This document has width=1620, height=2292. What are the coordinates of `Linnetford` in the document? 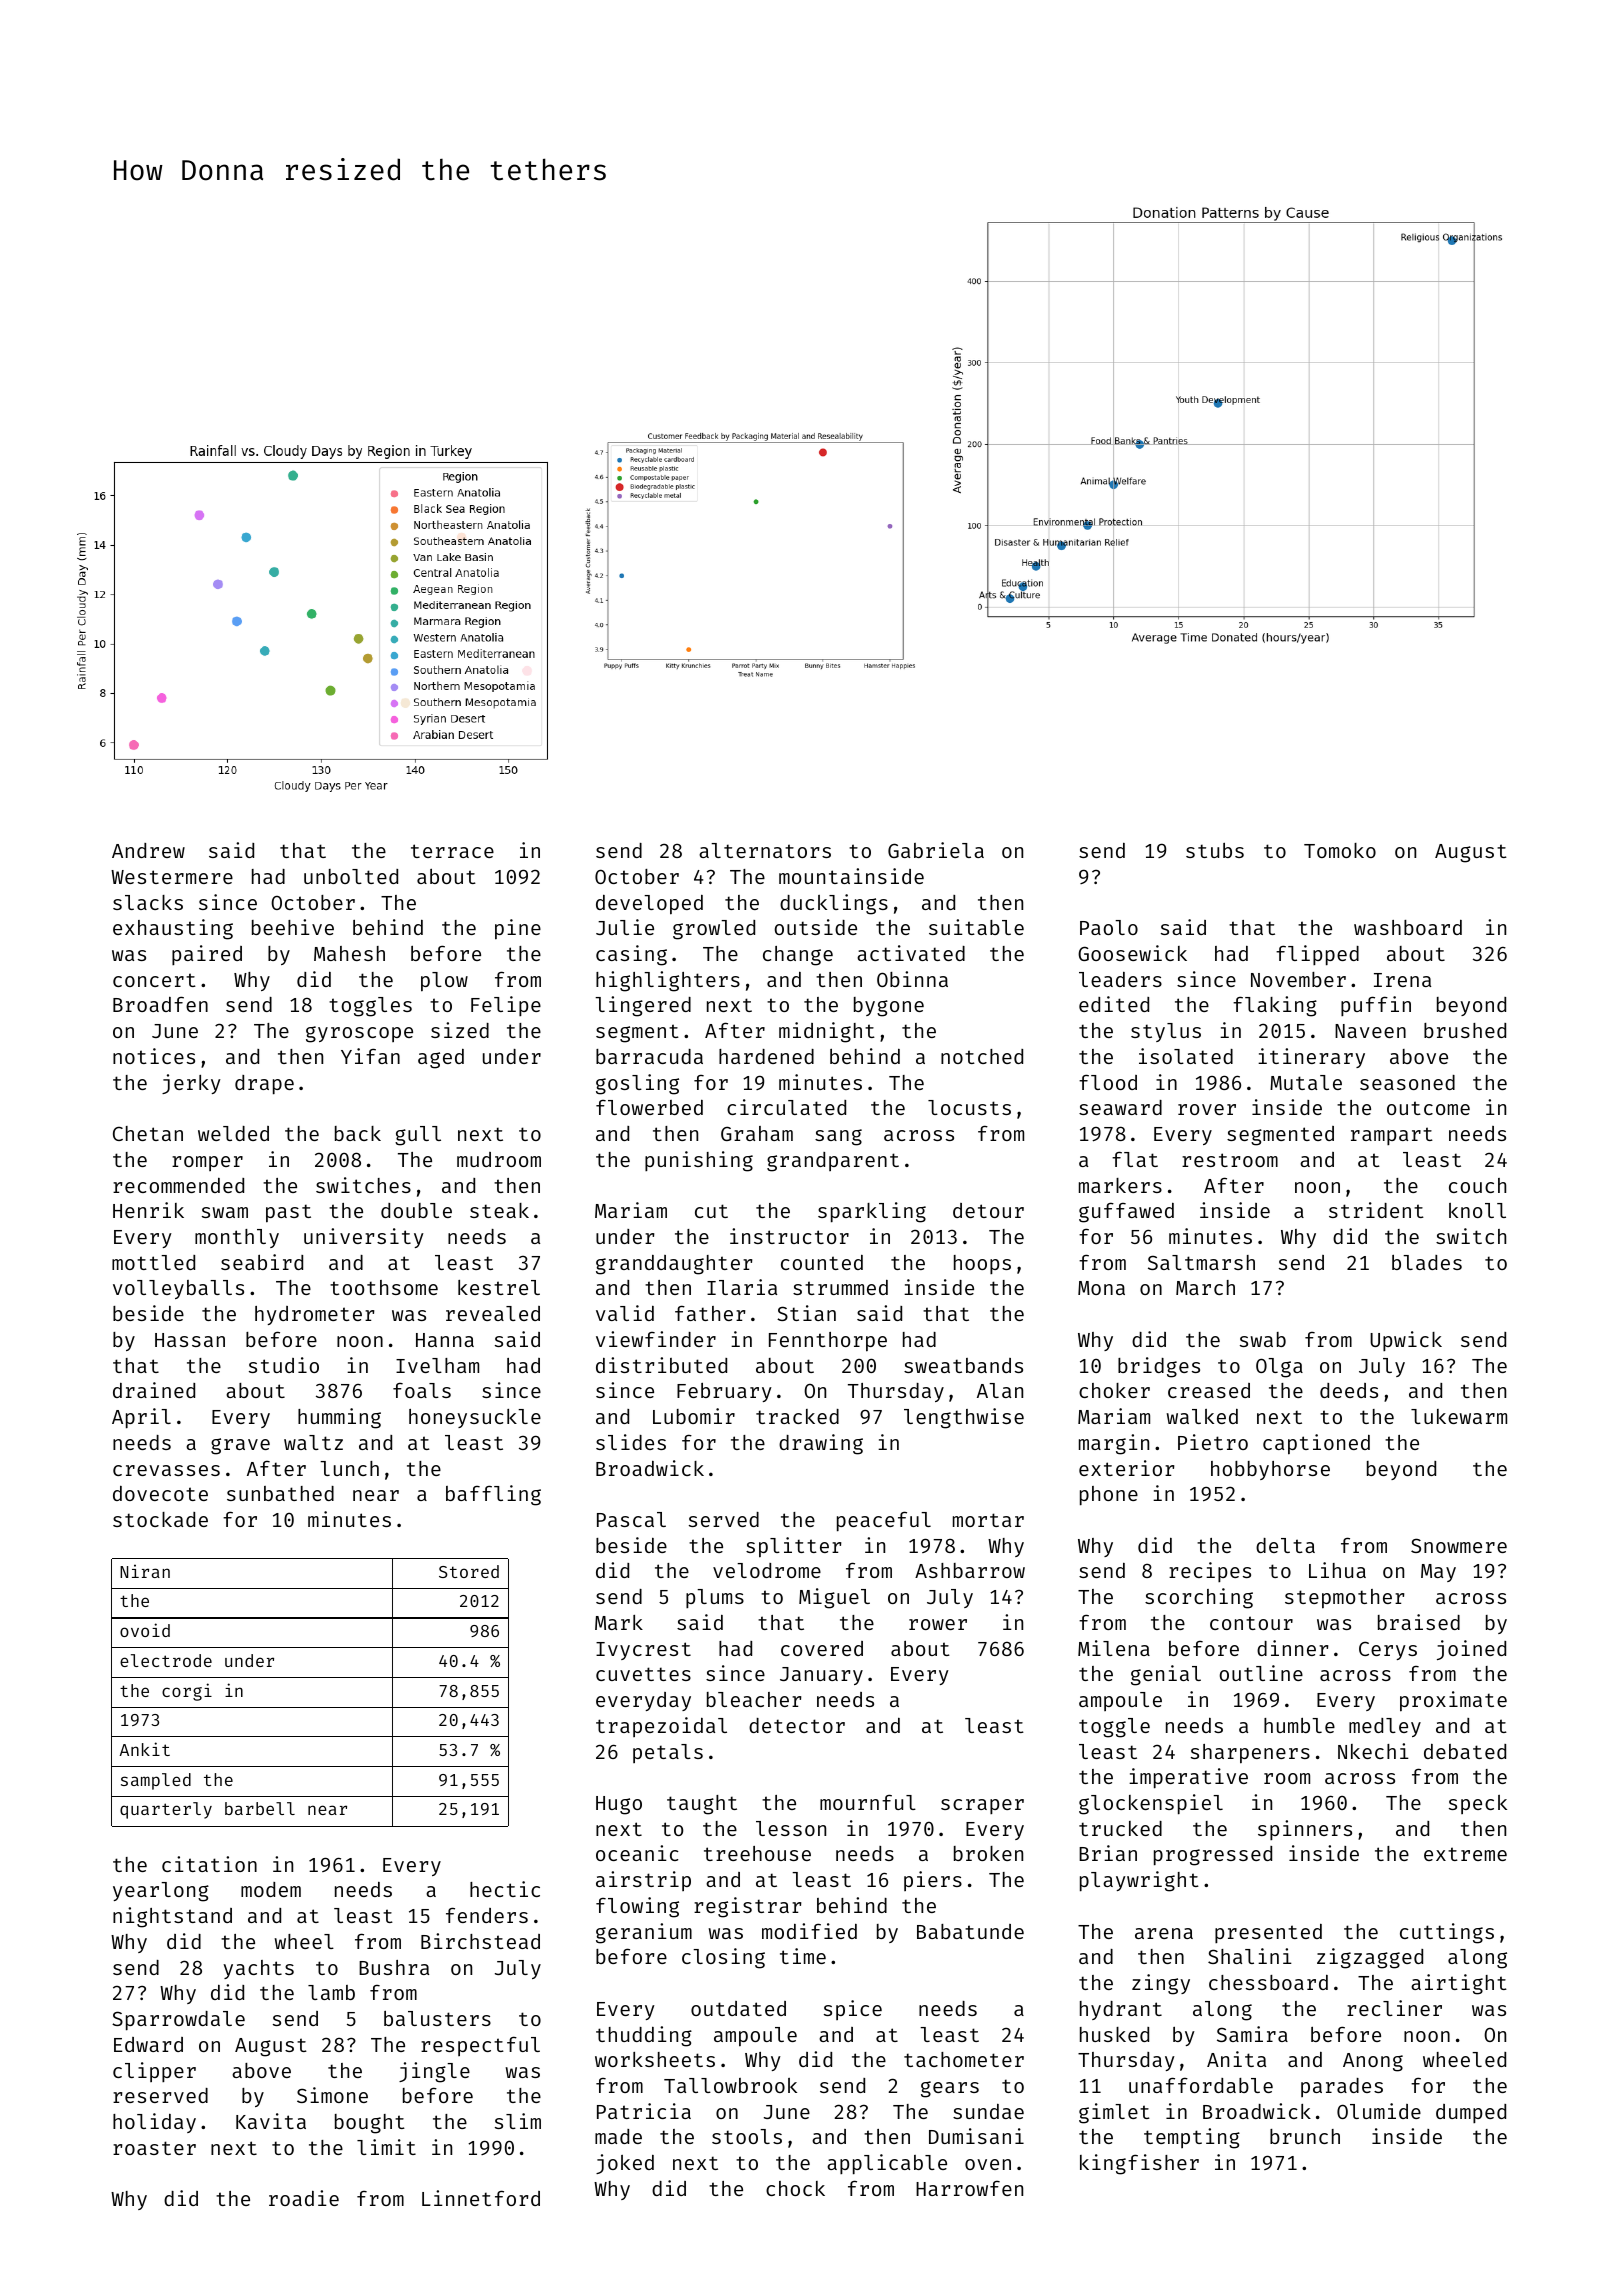 It's located at (481, 2198).
